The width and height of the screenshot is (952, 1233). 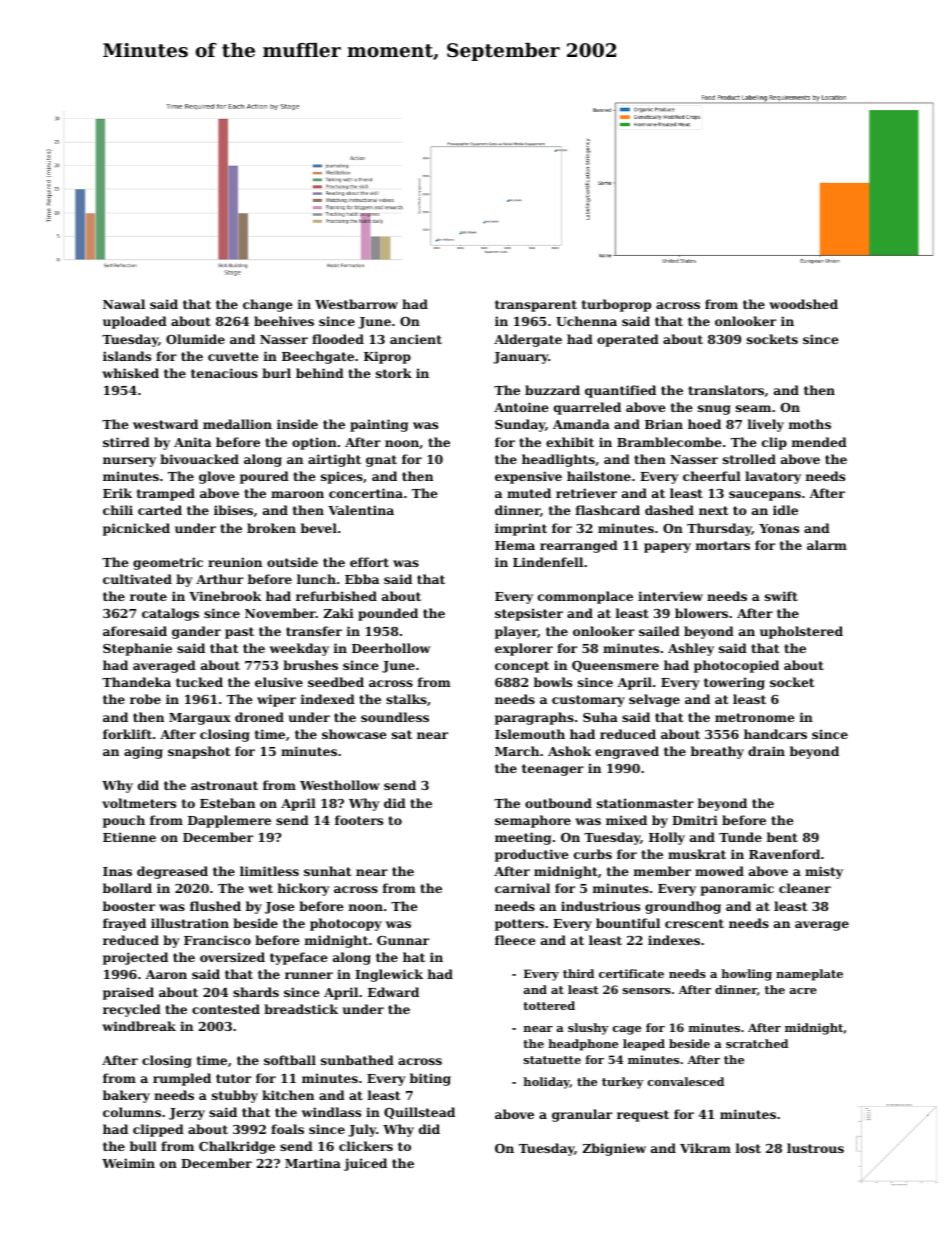 What do you see at coordinates (196, 632) in the screenshot?
I see `gander` at bounding box center [196, 632].
